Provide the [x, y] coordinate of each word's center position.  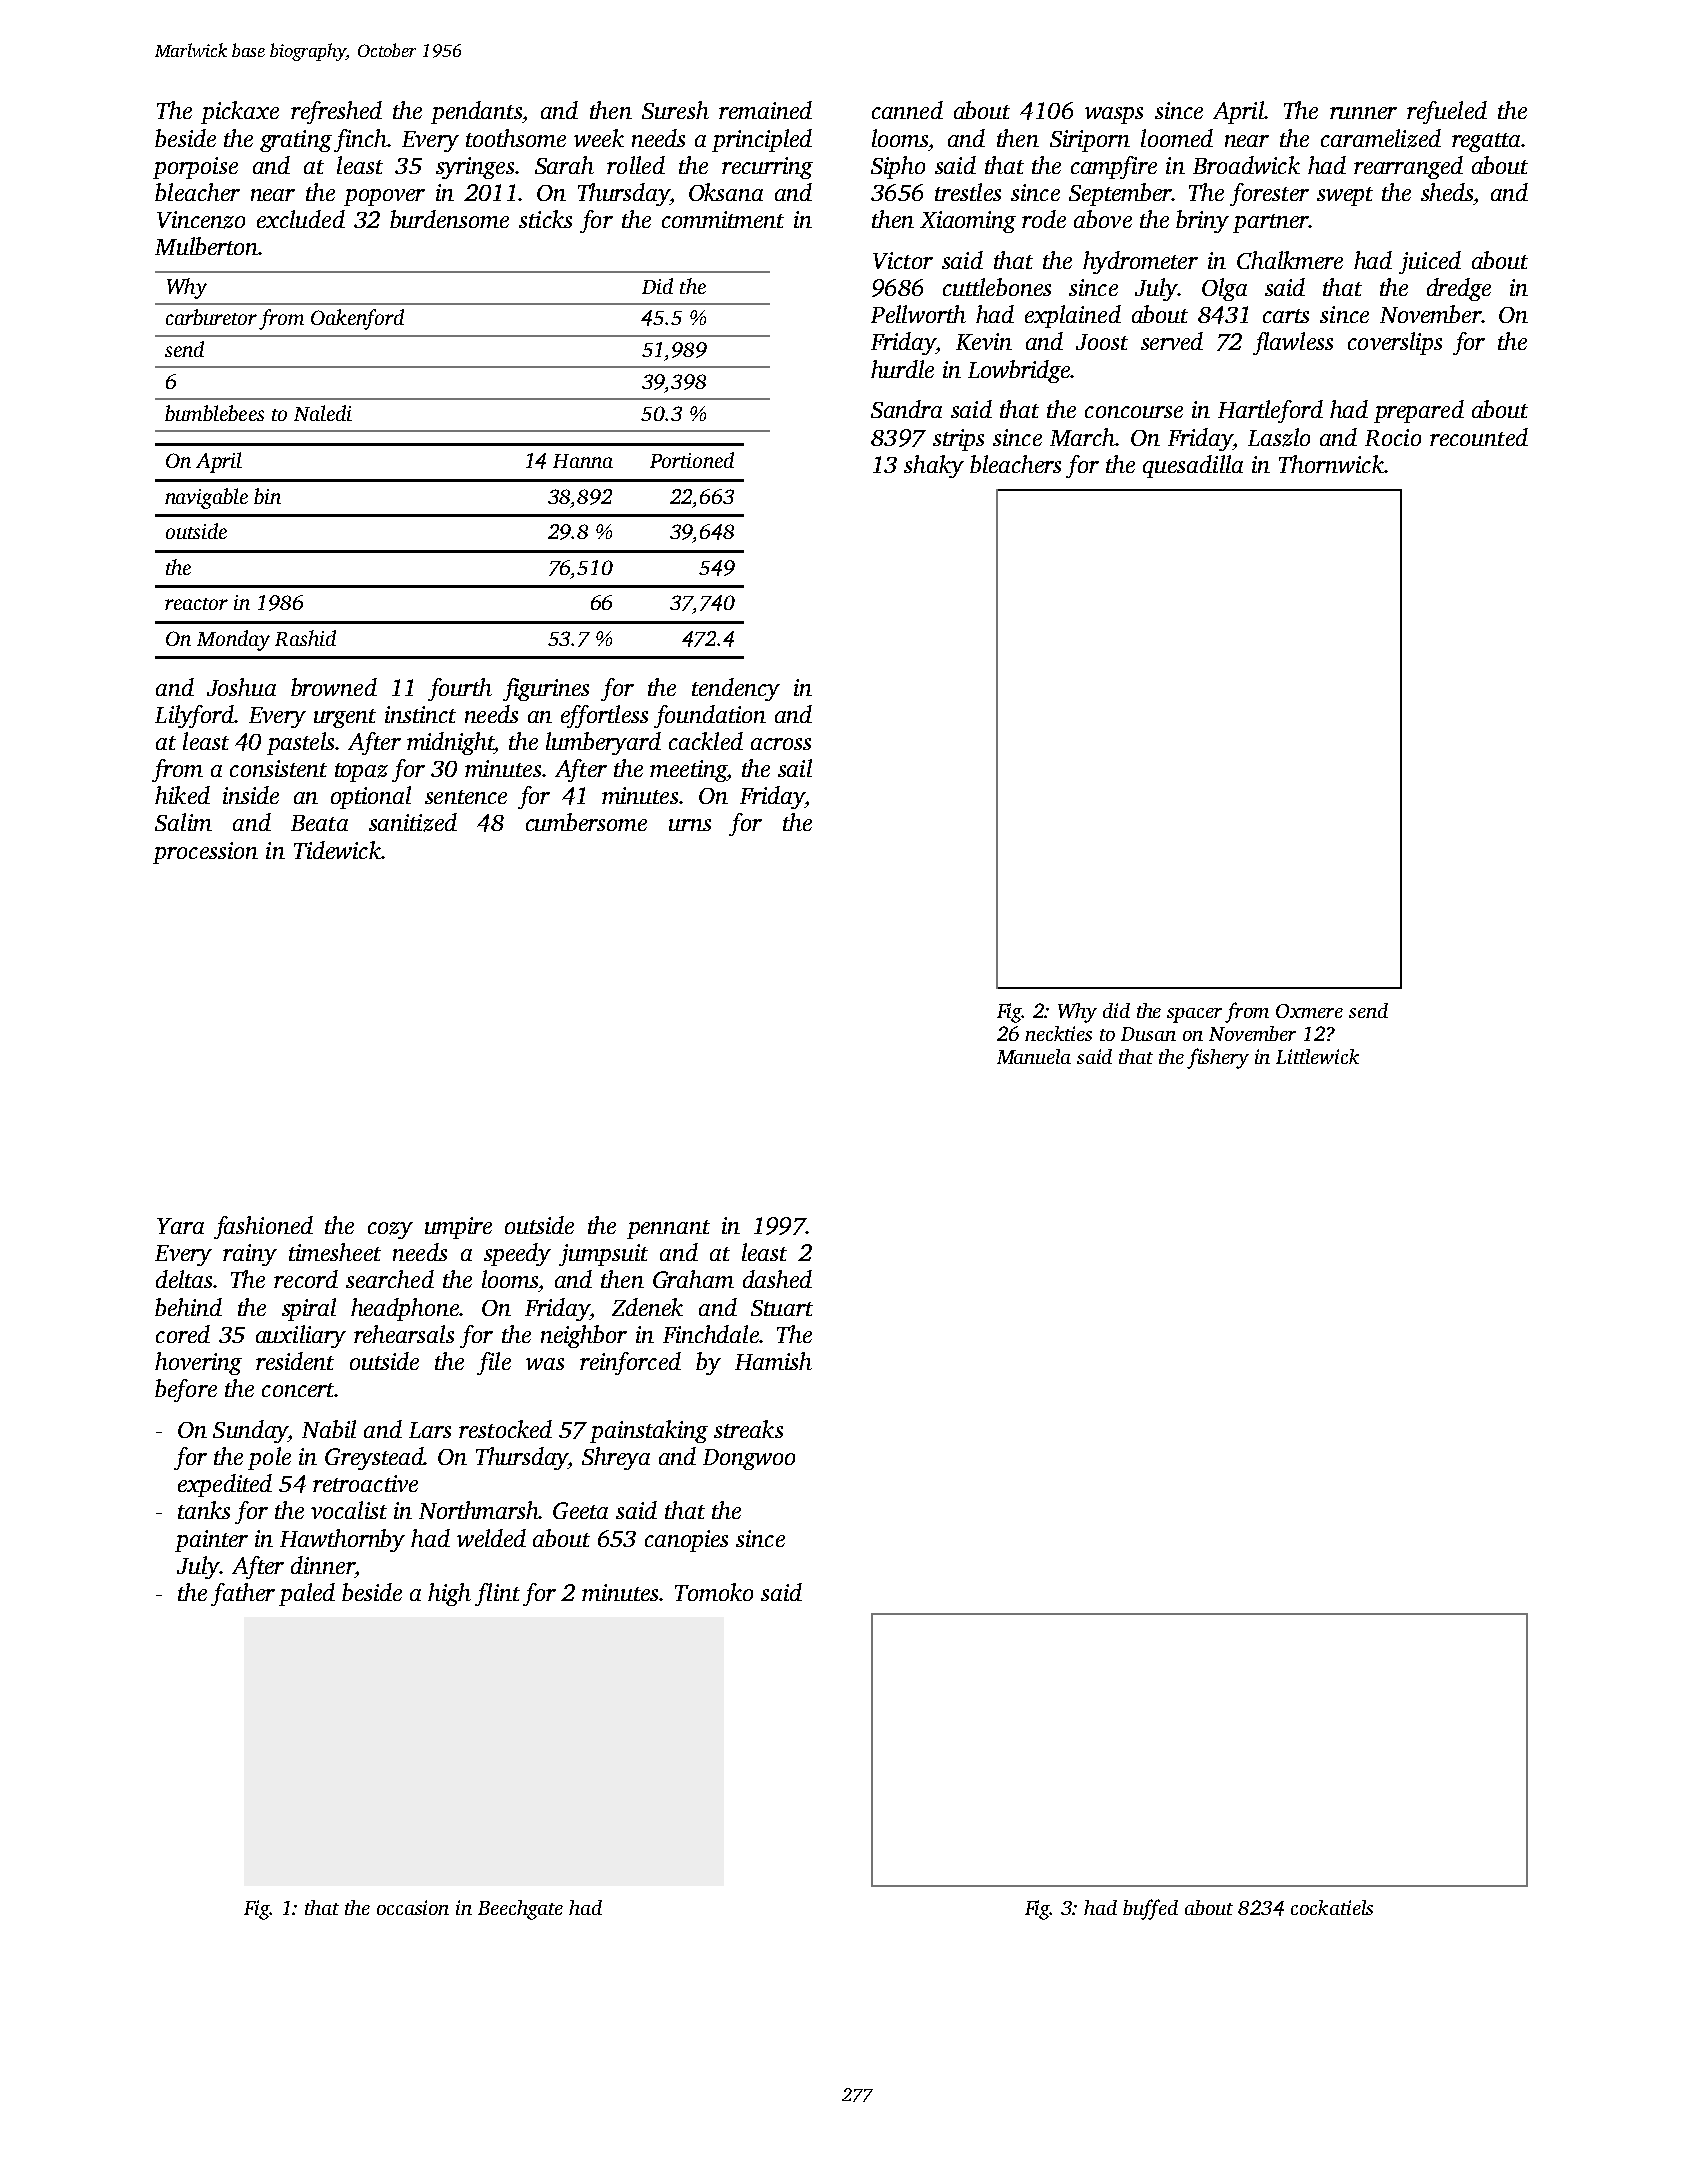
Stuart [782, 1308]
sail [795, 768]
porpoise [195, 168]
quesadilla [1193, 466]
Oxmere [1309, 1011]
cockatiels [1332, 1907]
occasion [413, 1907]
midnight [450, 743]
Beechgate [520, 1910]
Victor [903, 260]
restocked [505, 1429]
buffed [1150, 1909]
